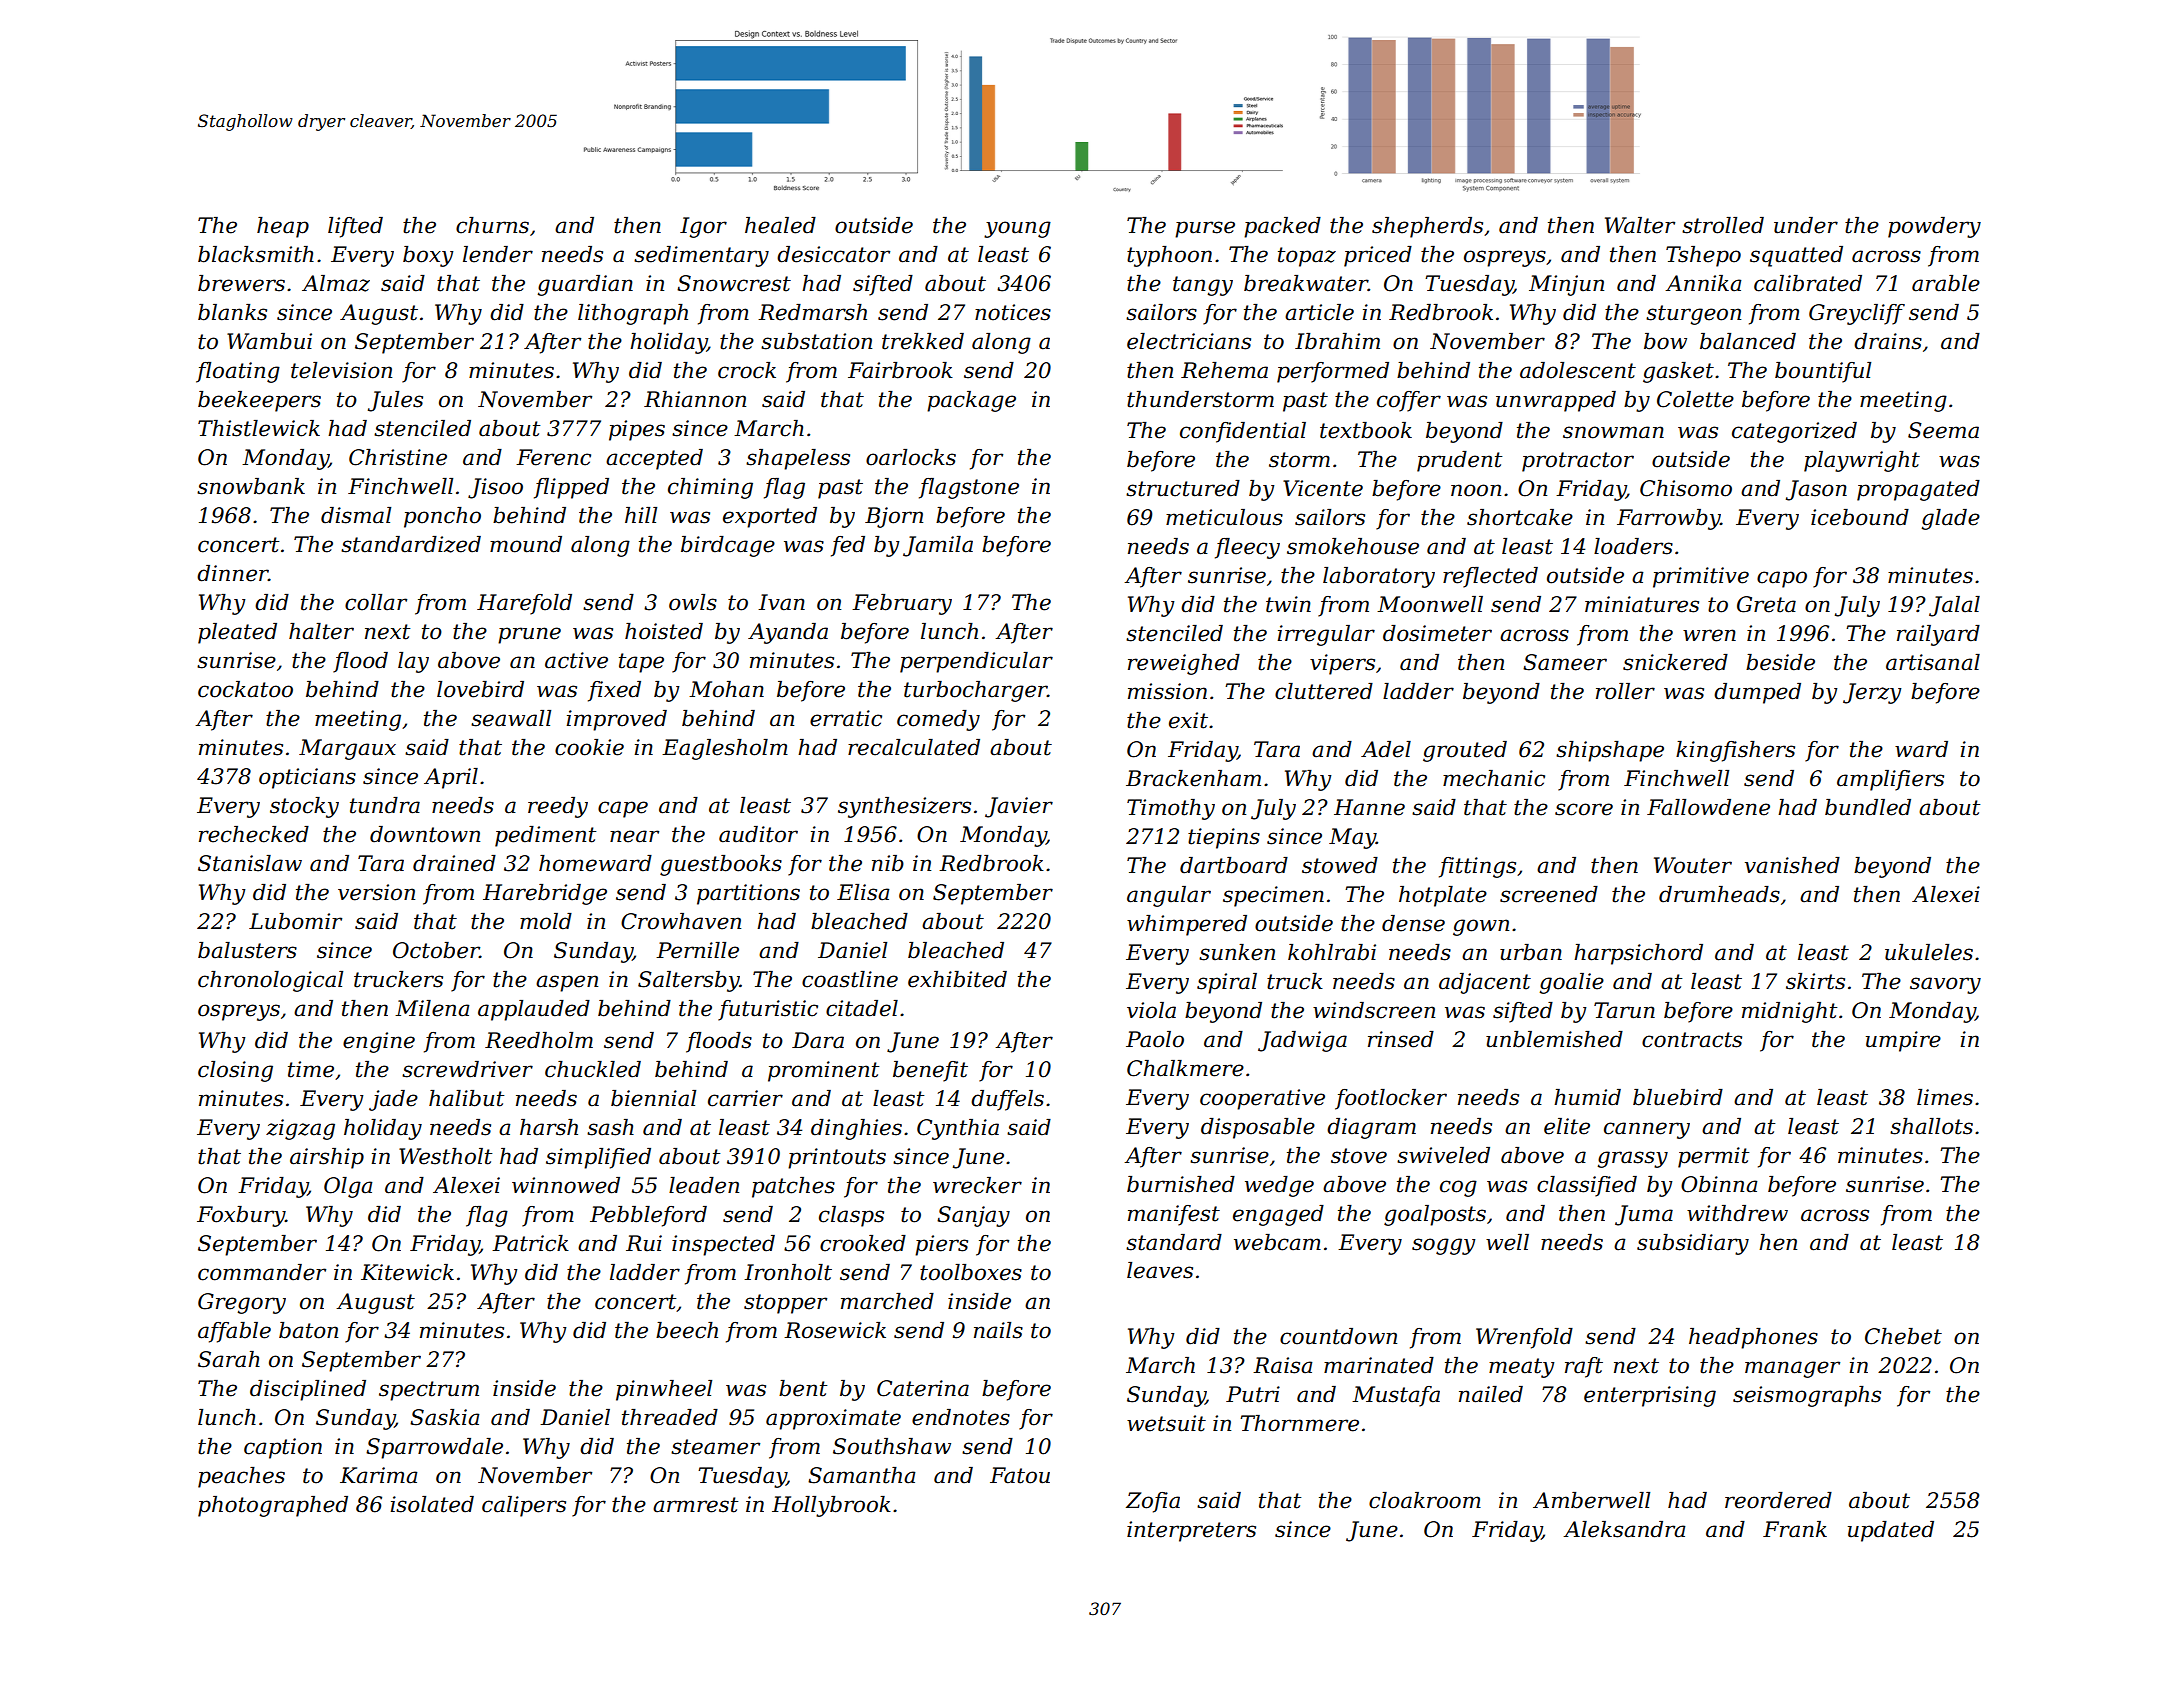 The width and height of the screenshot is (2178, 1683). Describe the element at coordinates (1945, 985) in the screenshot. I see `savory` at that location.
